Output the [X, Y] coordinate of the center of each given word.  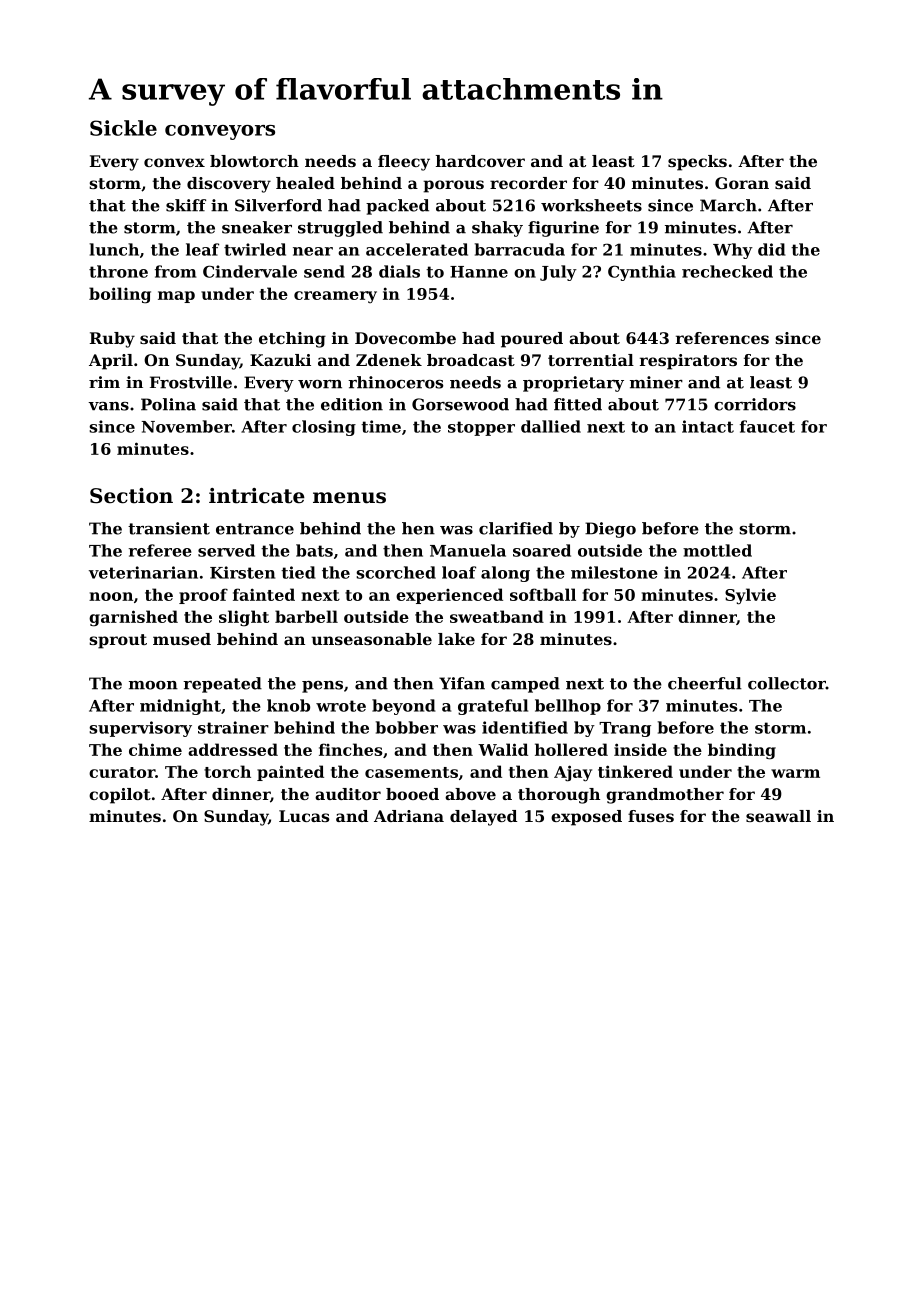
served [226, 550]
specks [697, 163]
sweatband [497, 616]
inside [640, 749]
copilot [120, 796]
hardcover [480, 161]
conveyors [220, 132]
